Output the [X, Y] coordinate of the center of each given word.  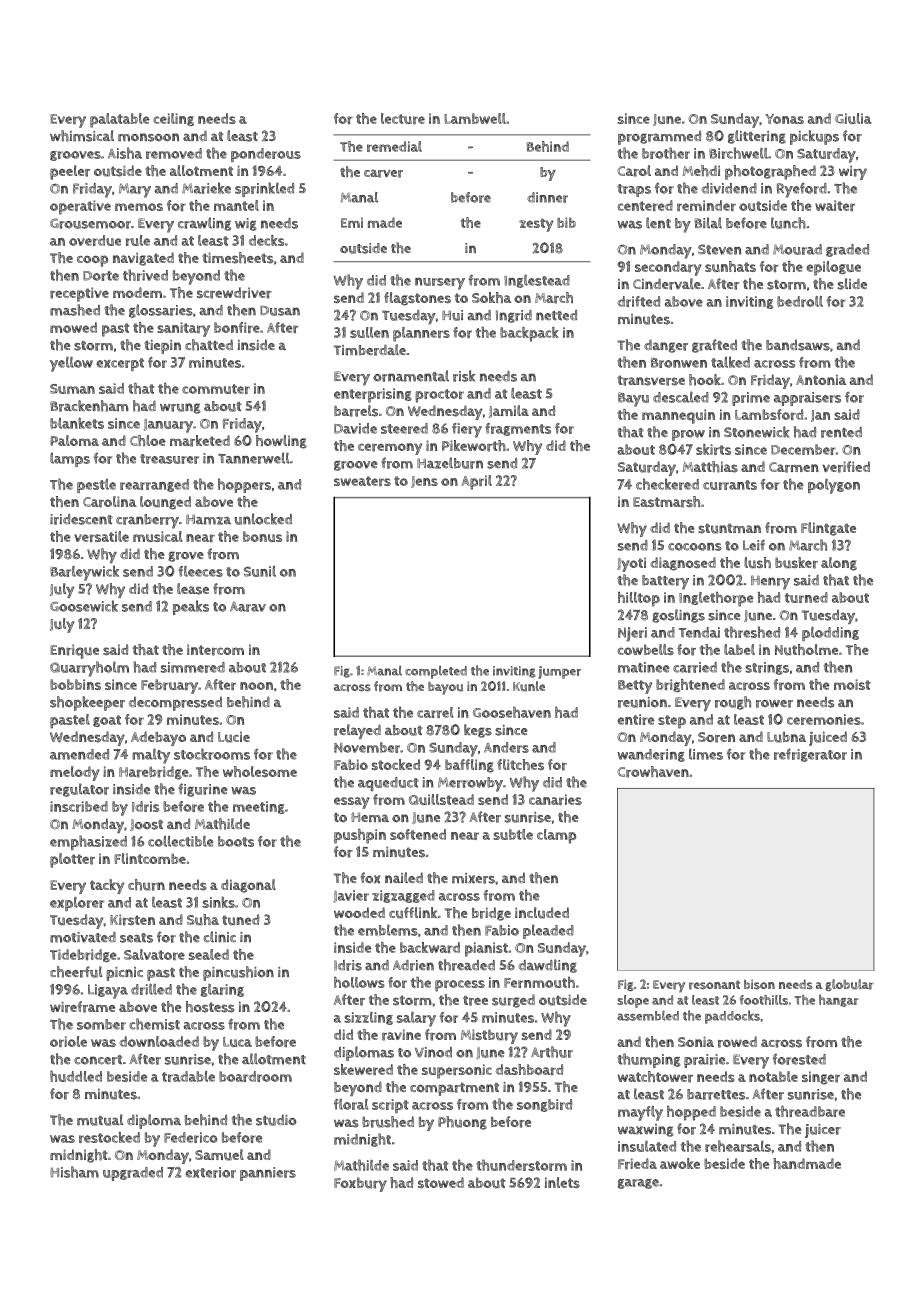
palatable [120, 120]
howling [281, 442]
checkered [667, 484]
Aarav [248, 607]
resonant [714, 985]
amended [79, 754]
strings [767, 668]
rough [733, 703]
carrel [435, 712]
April [477, 482]
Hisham [74, 1172]
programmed [659, 137]
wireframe [82, 1007]
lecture [403, 118]
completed [436, 672]
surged [513, 1001]
